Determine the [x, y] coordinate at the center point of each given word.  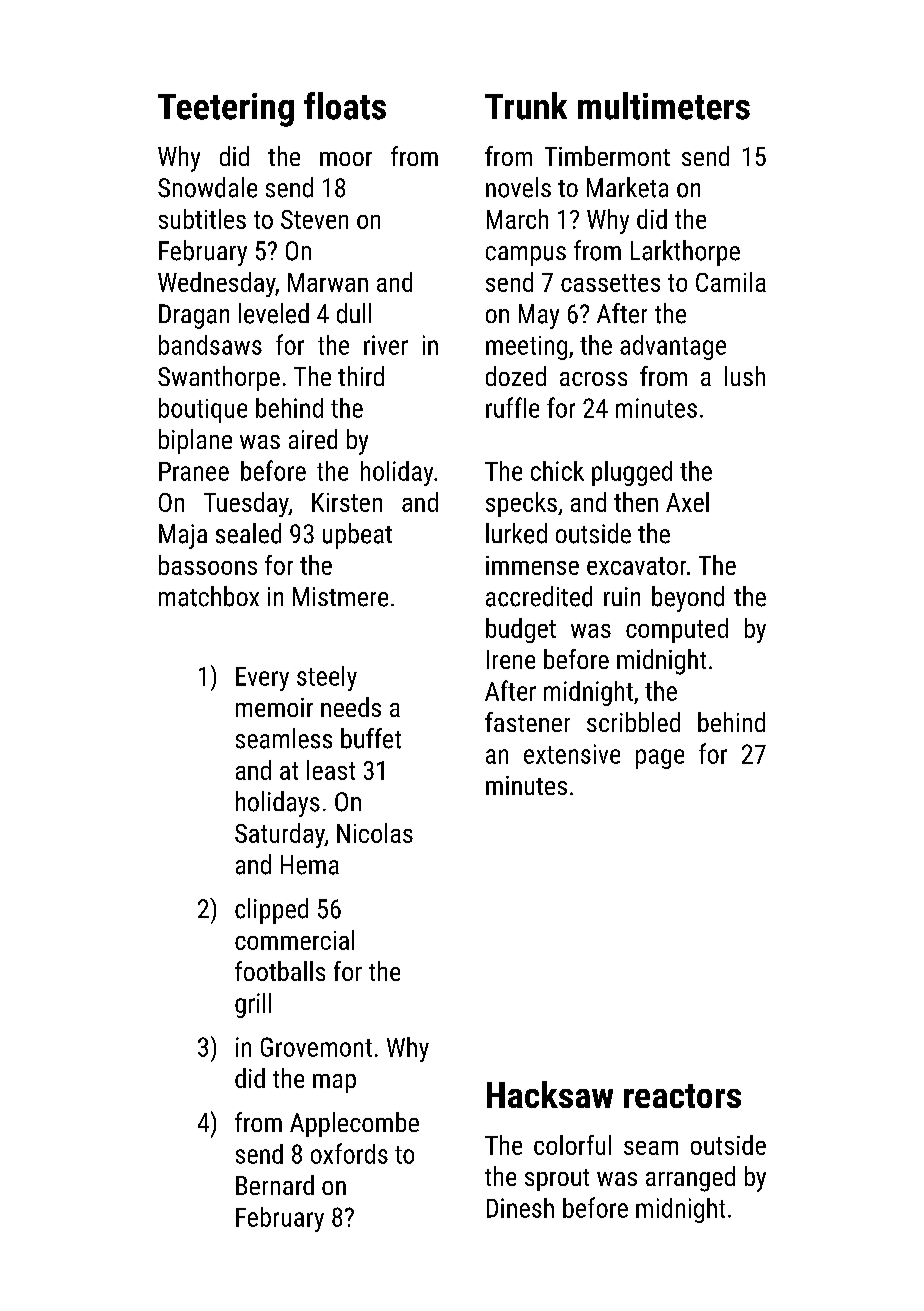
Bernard [275, 1185]
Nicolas [375, 833]
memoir [274, 707]
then [636, 502]
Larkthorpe [685, 253]
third [361, 376]
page [660, 759]
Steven [314, 219]
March [517, 219]
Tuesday [246, 504]
